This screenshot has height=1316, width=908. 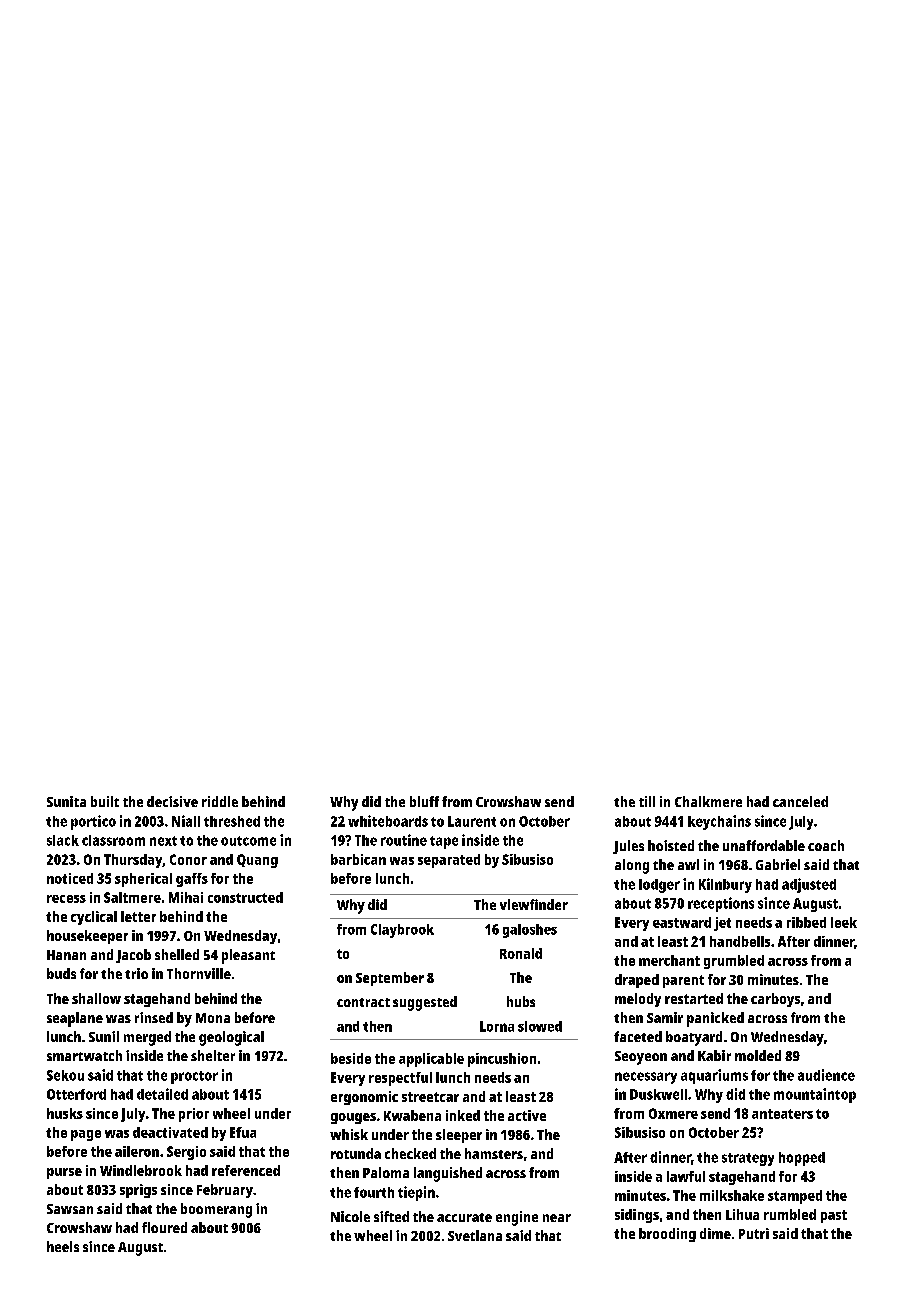 What do you see at coordinates (154, 1017) in the screenshot?
I see `rinsed` at bounding box center [154, 1017].
